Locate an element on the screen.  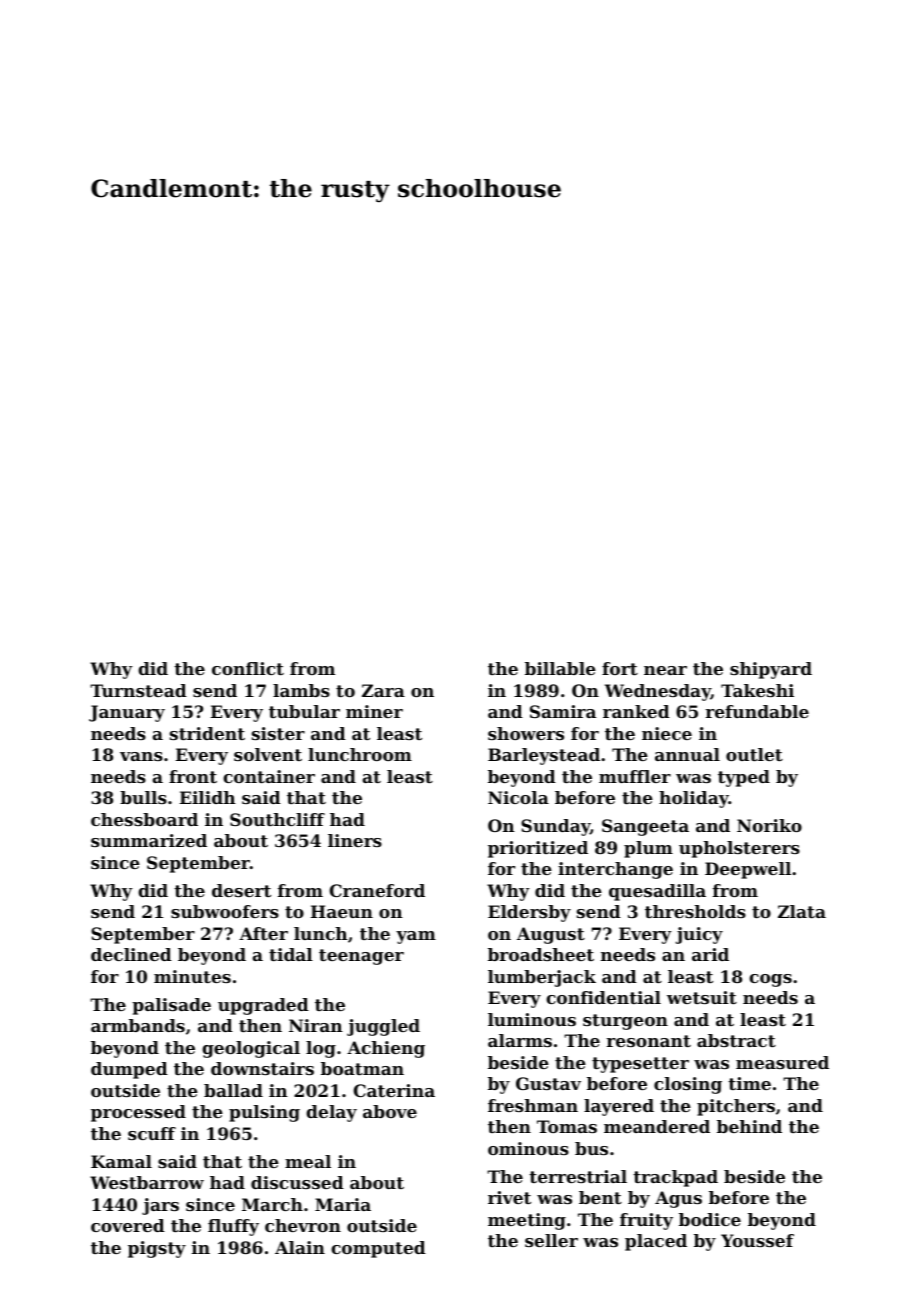
armbands is located at coordinates (138, 1025).
